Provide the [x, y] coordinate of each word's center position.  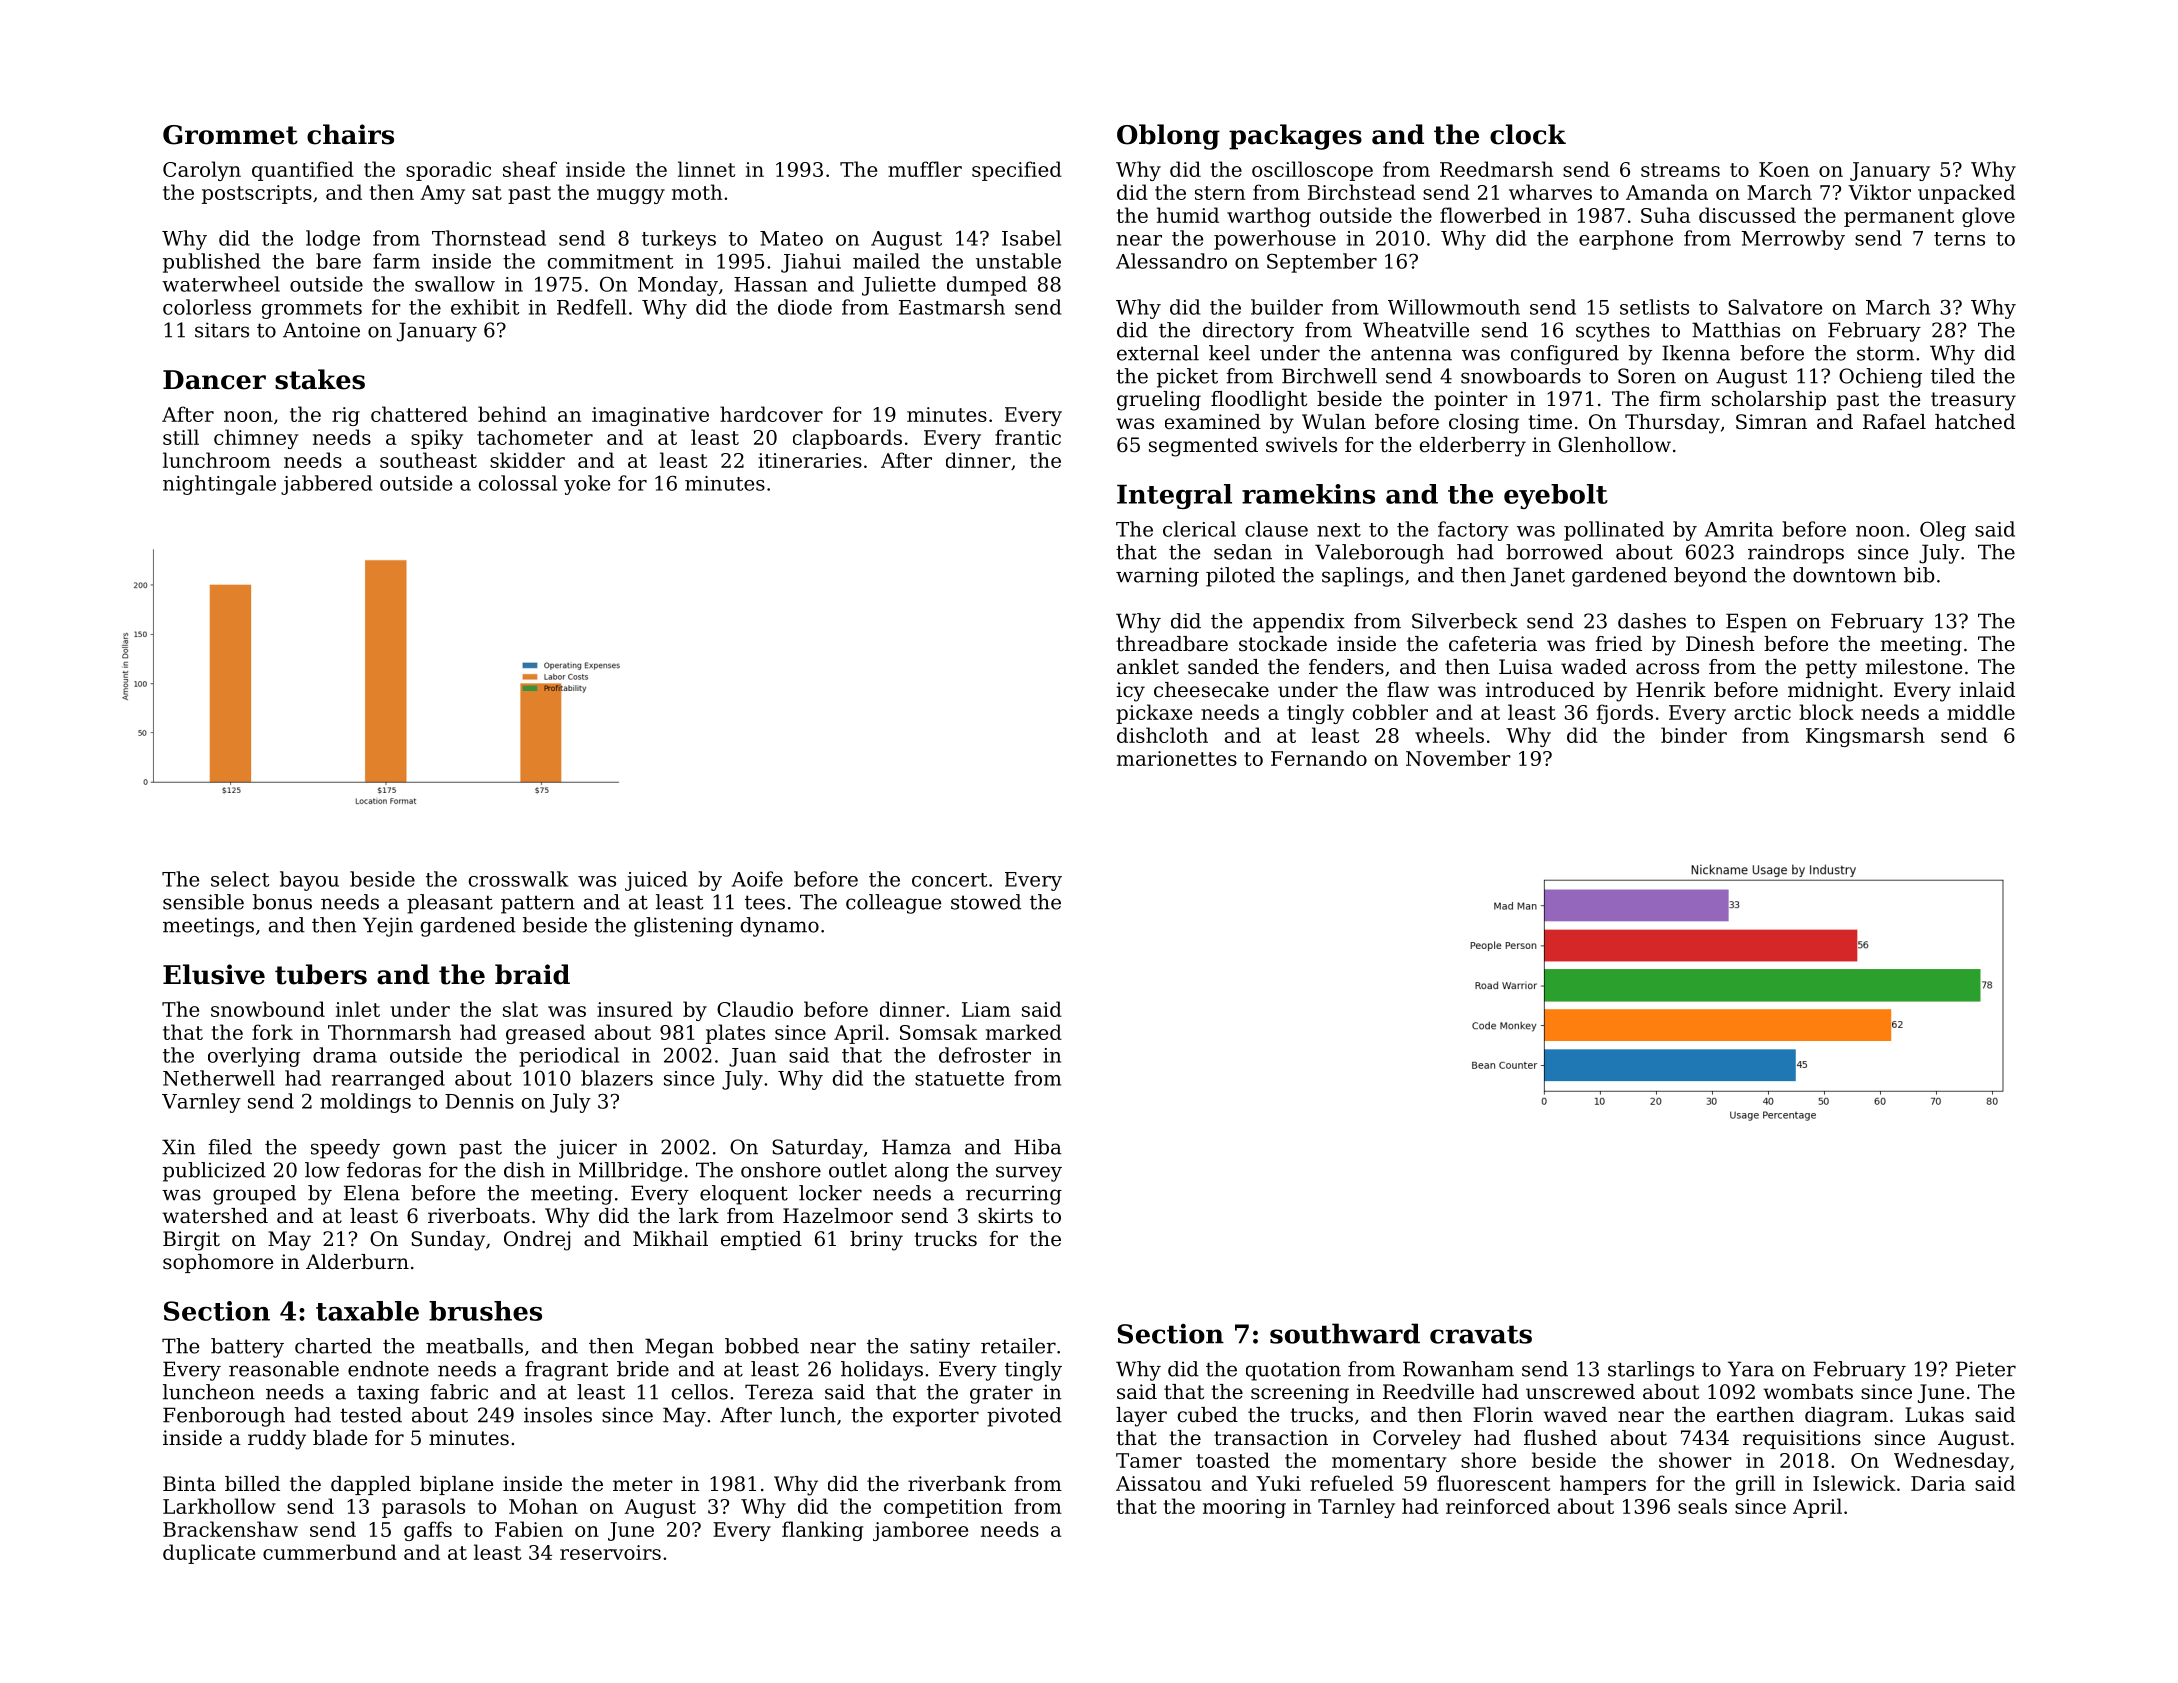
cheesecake [1211, 690]
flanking [823, 1531]
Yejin [388, 927]
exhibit [485, 307]
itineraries [810, 460]
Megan [679, 1348]
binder [1694, 735]
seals [1702, 1506]
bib [1919, 575]
